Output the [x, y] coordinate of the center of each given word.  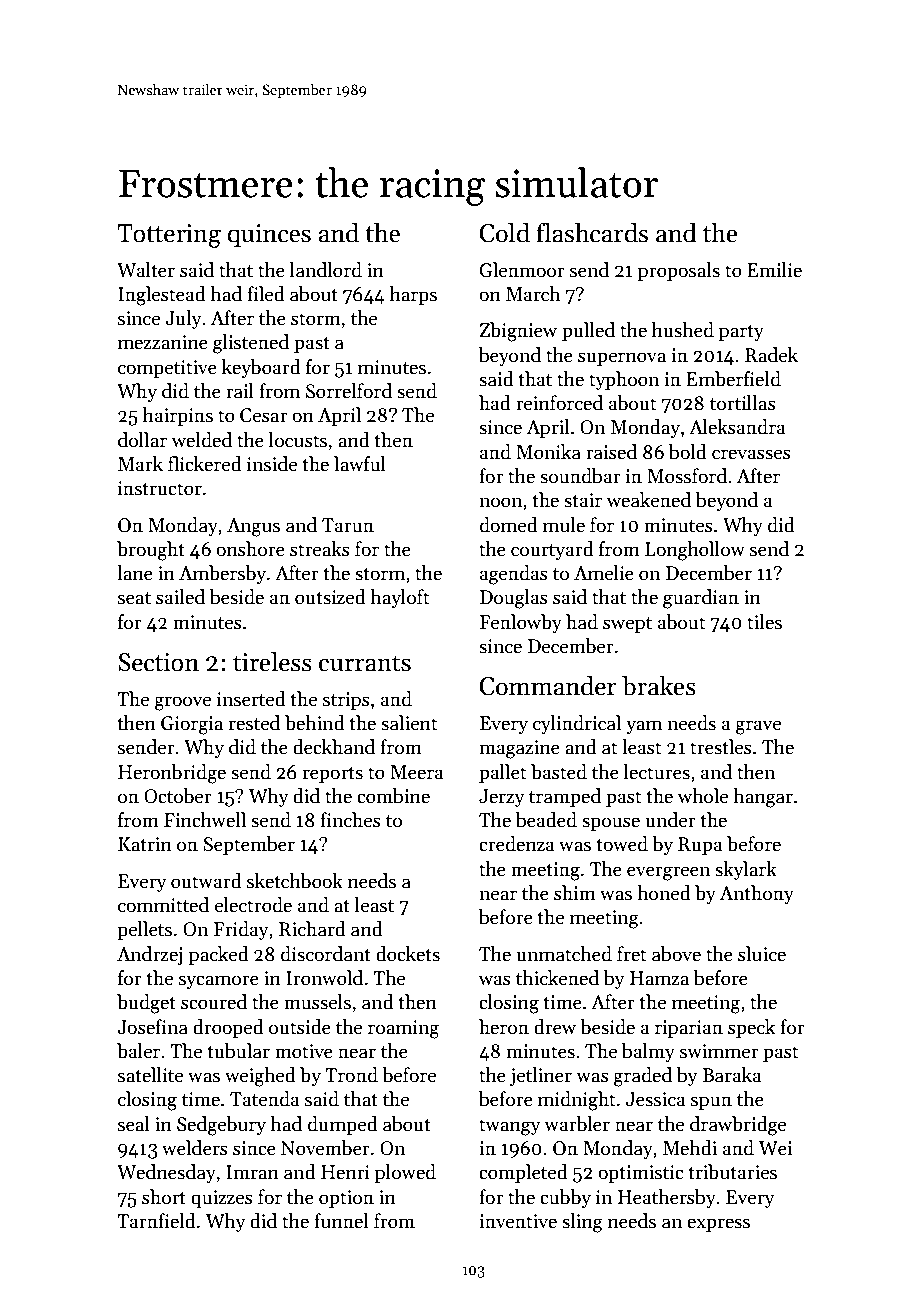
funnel [341, 1221]
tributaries [733, 1172]
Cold [504, 233]
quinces [269, 235]
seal [134, 1124]
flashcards [592, 233]
